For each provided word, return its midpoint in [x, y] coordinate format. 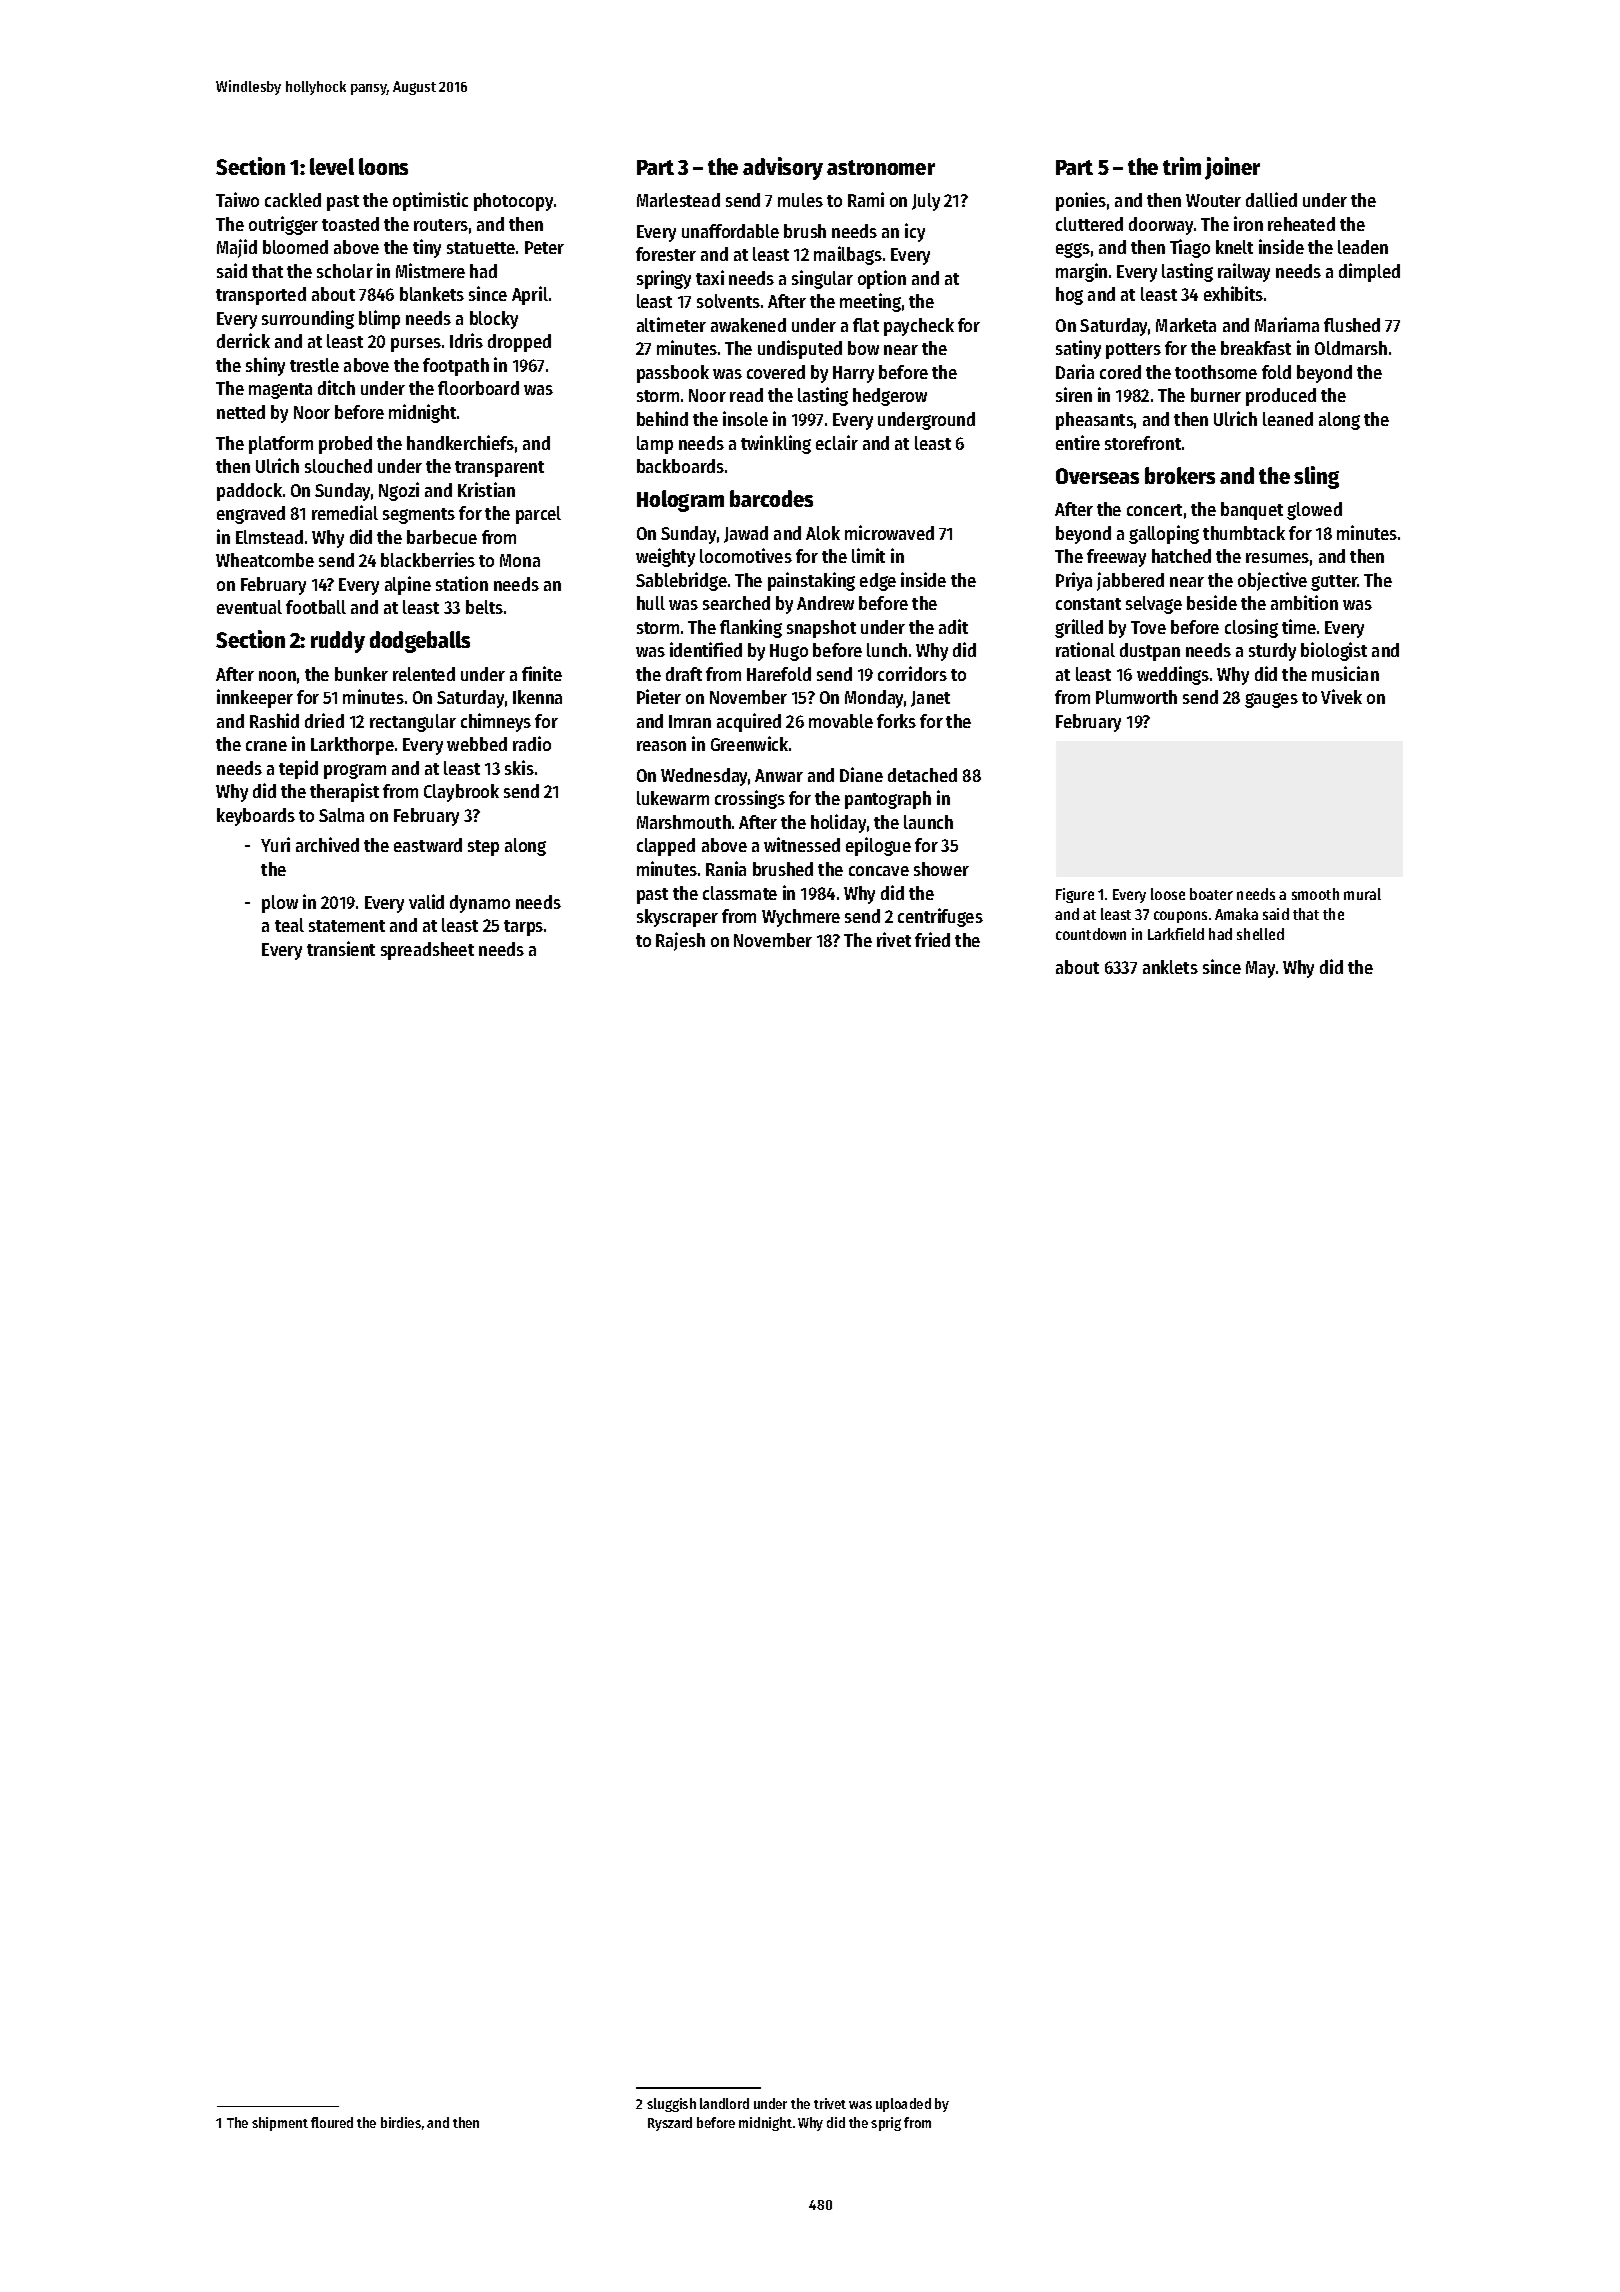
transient [341, 948]
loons [383, 166]
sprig [886, 2124]
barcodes [771, 498]
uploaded [903, 2105]
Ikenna [537, 697]
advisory [783, 168]
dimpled [1369, 272]
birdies [401, 2122]
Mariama [1287, 324]
